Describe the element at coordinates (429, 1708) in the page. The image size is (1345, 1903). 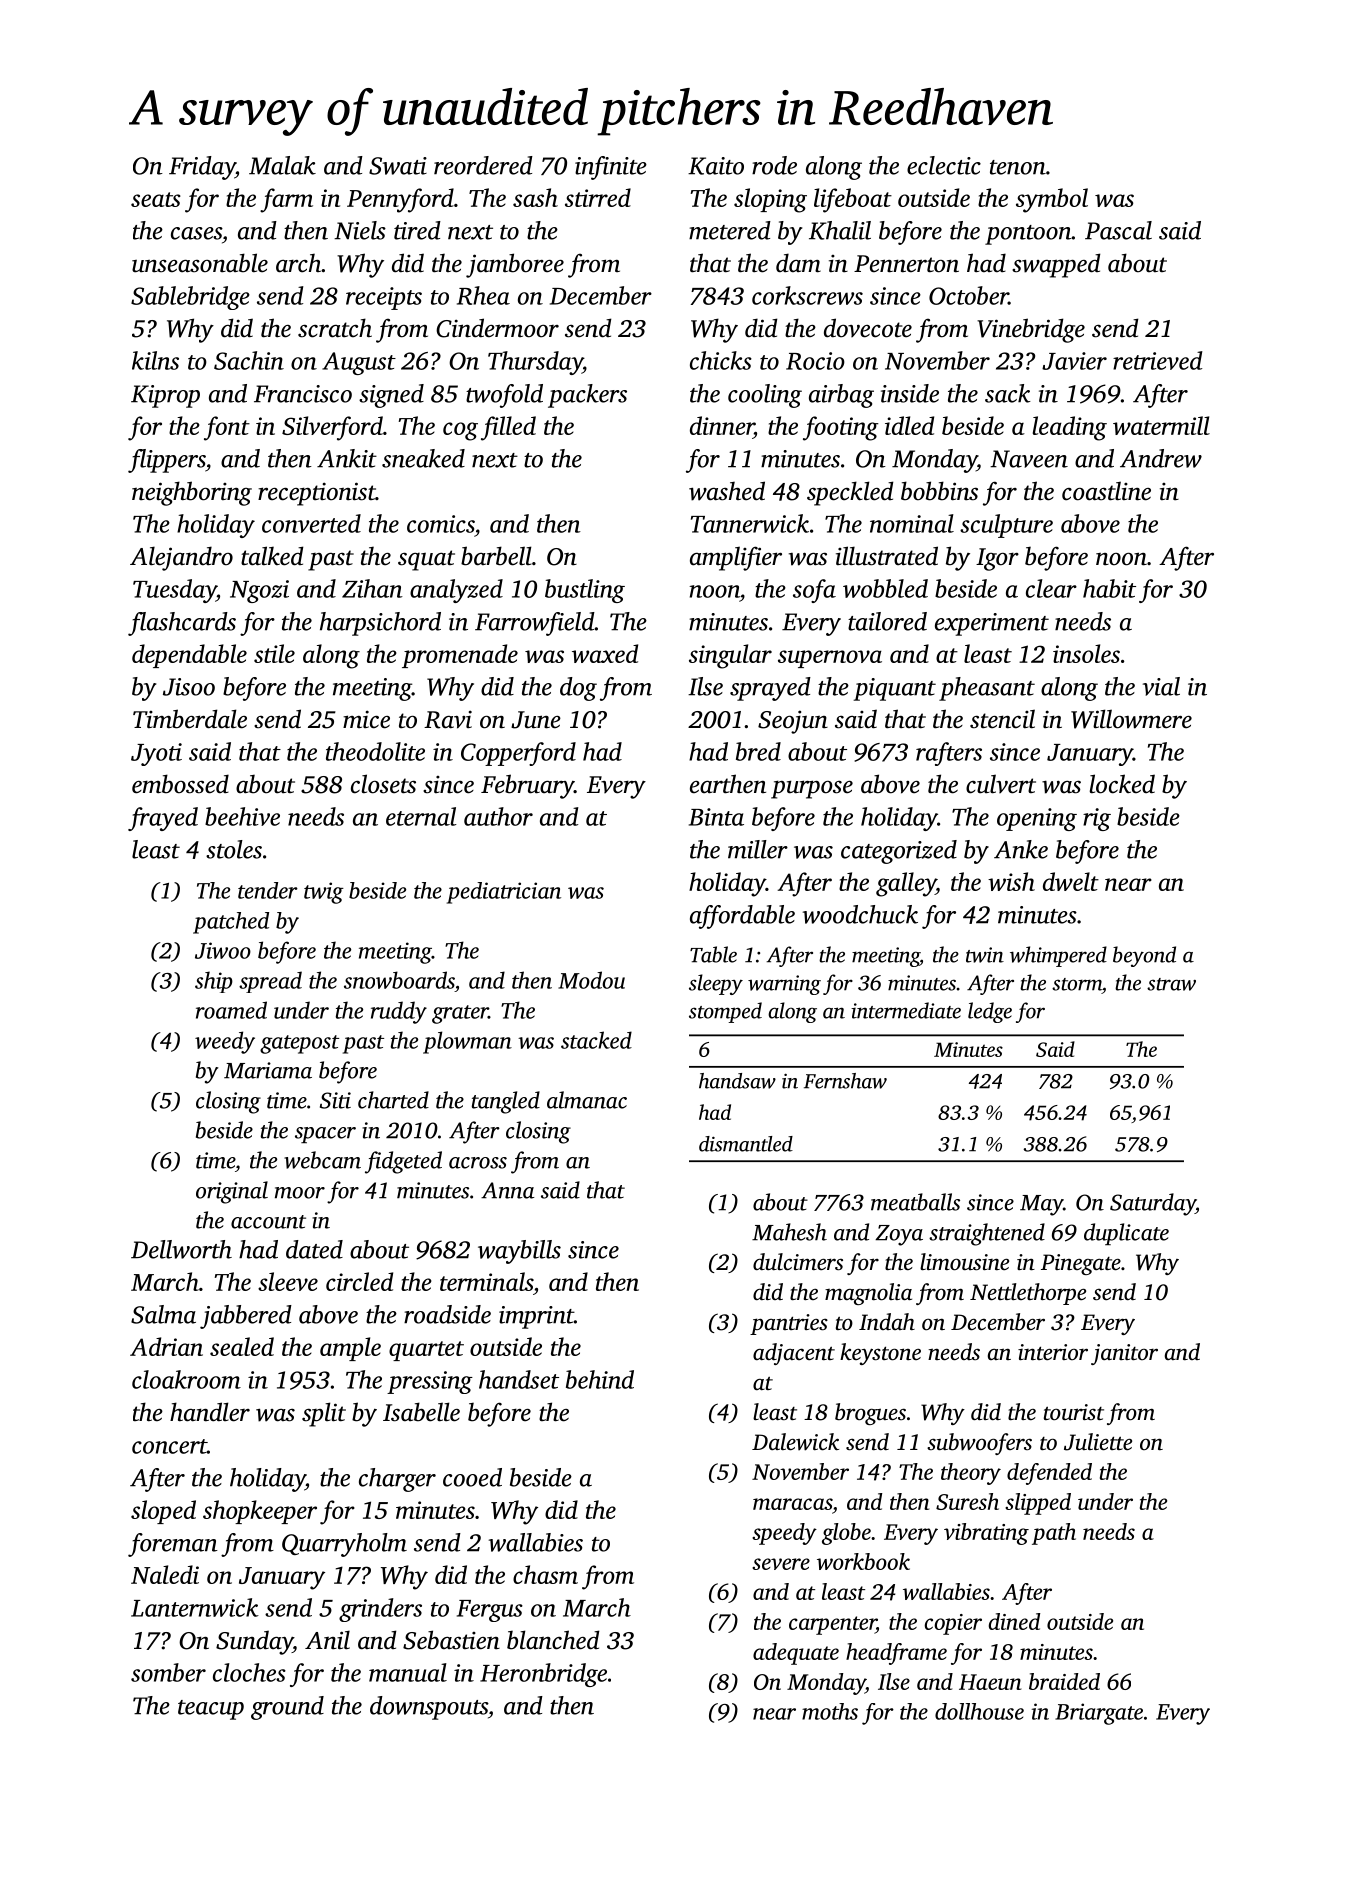
I see `downspouts` at that location.
